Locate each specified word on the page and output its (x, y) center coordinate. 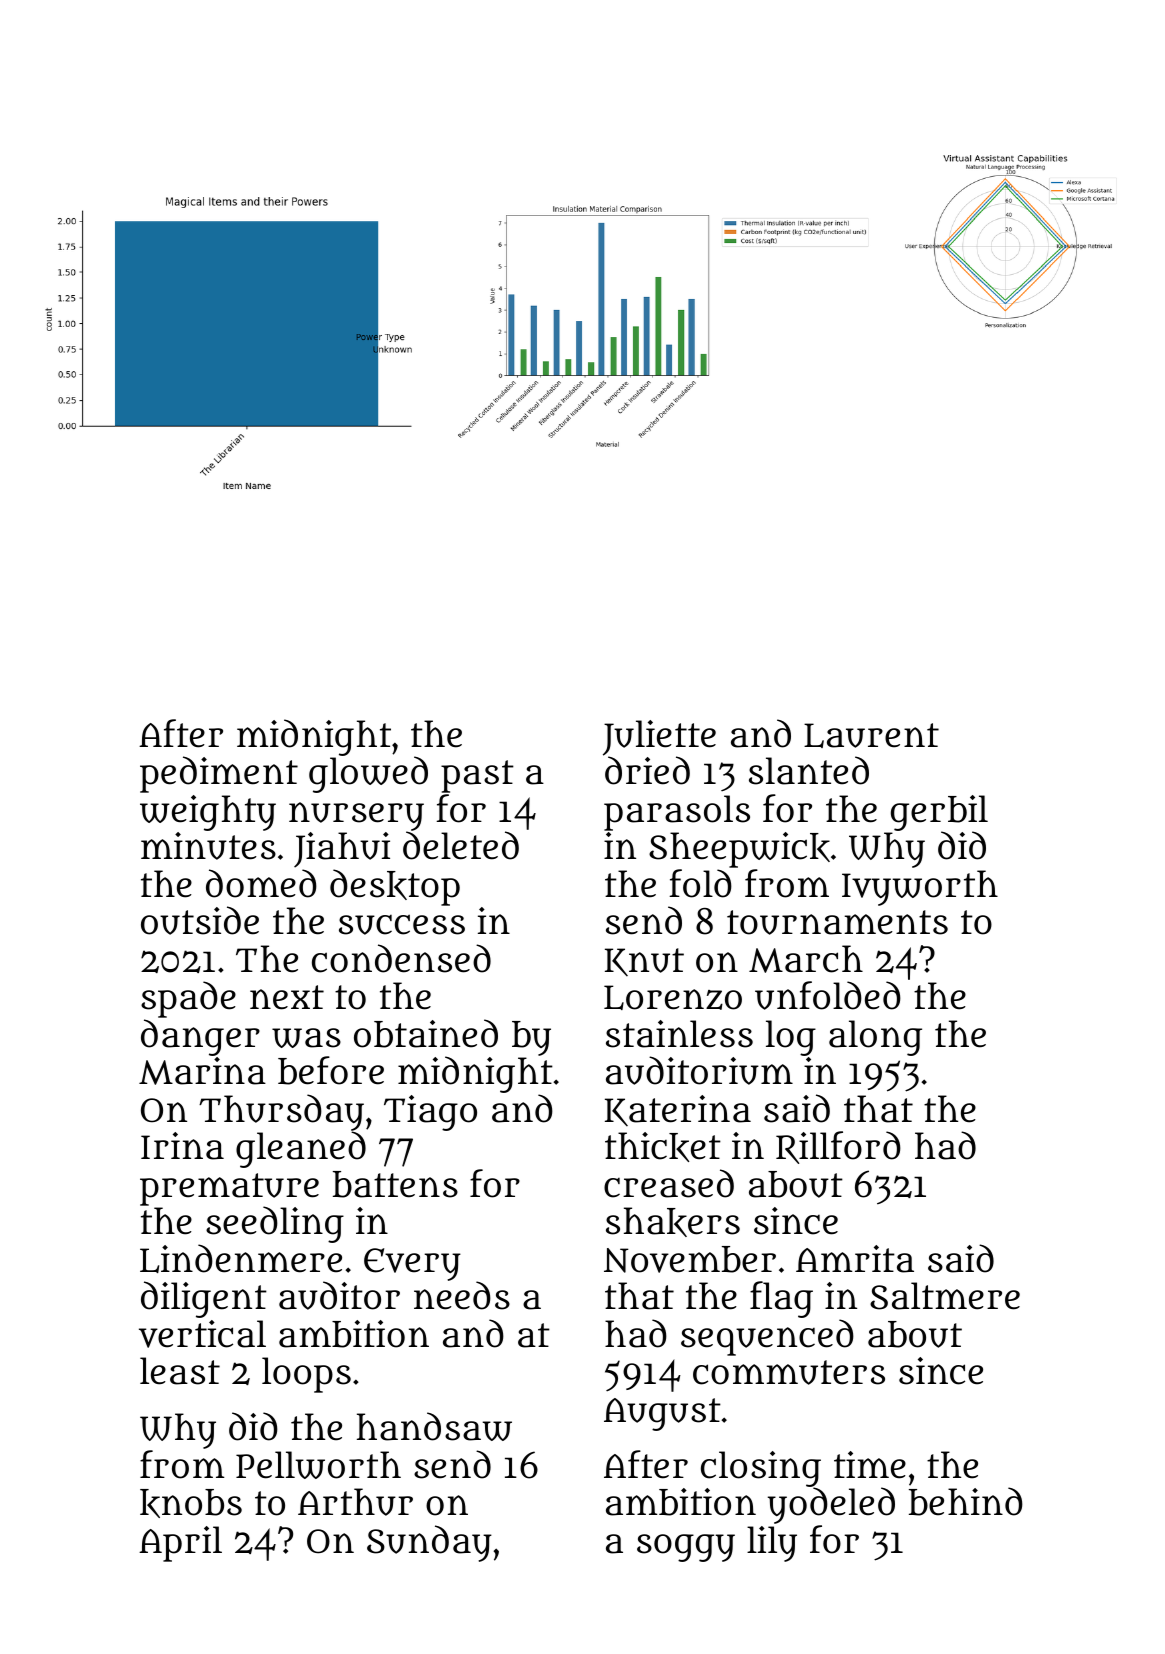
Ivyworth (920, 888)
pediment (219, 774)
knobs (191, 1503)
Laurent (871, 735)
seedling (275, 1224)
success (402, 924)
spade (188, 999)
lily (772, 1544)
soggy (686, 1548)
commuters (789, 1372)
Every (412, 1264)
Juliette (659, 738)
